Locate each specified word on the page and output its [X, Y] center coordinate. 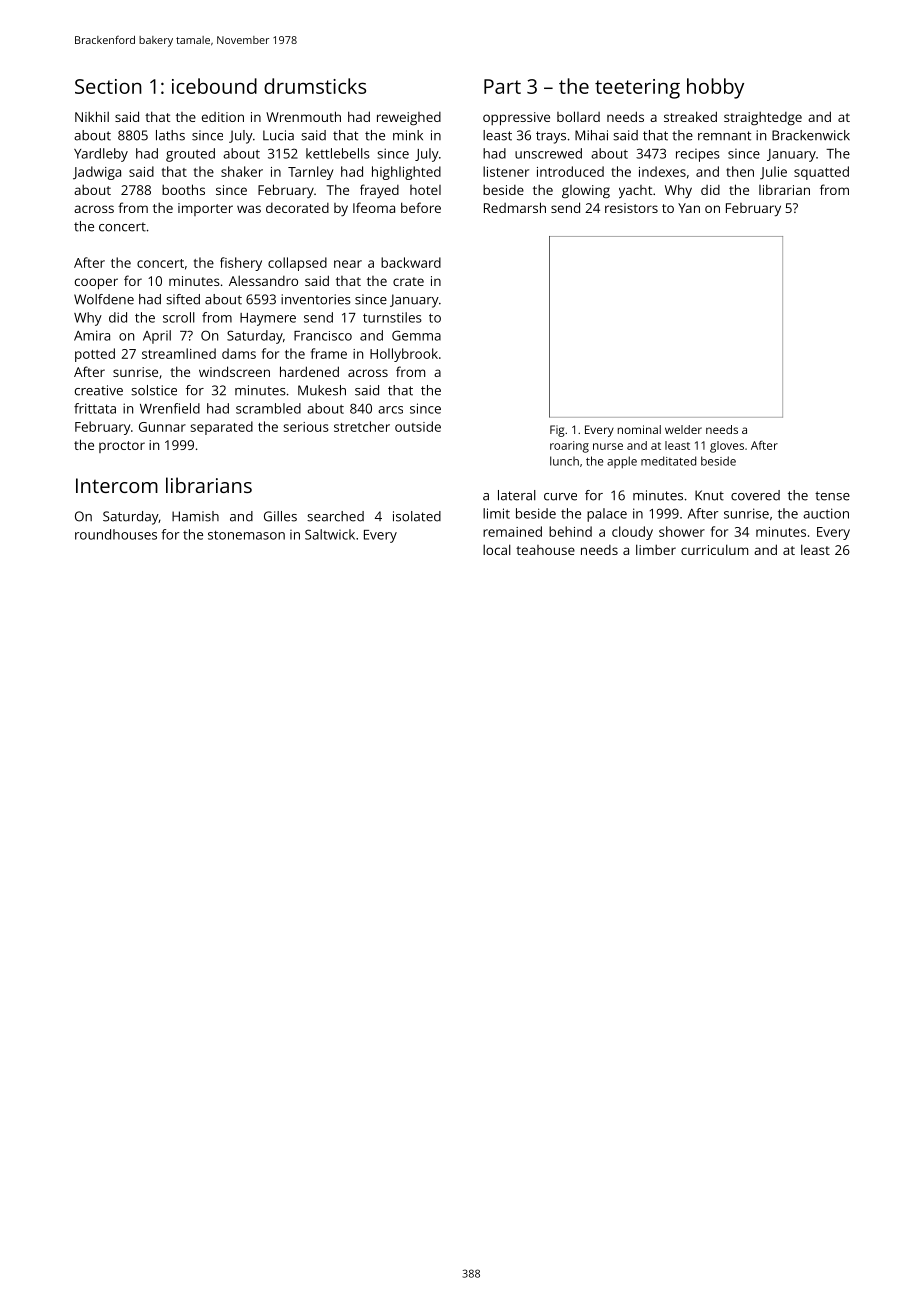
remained [512, 531]
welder [683, 429]
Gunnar [162, 427]
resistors [631, 208]
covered [755, 495]
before [421, 207]
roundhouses [116, 534]
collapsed [297, 264]
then [740, 171]
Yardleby [101, 155]
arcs [390, 410]
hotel [425, 190]
